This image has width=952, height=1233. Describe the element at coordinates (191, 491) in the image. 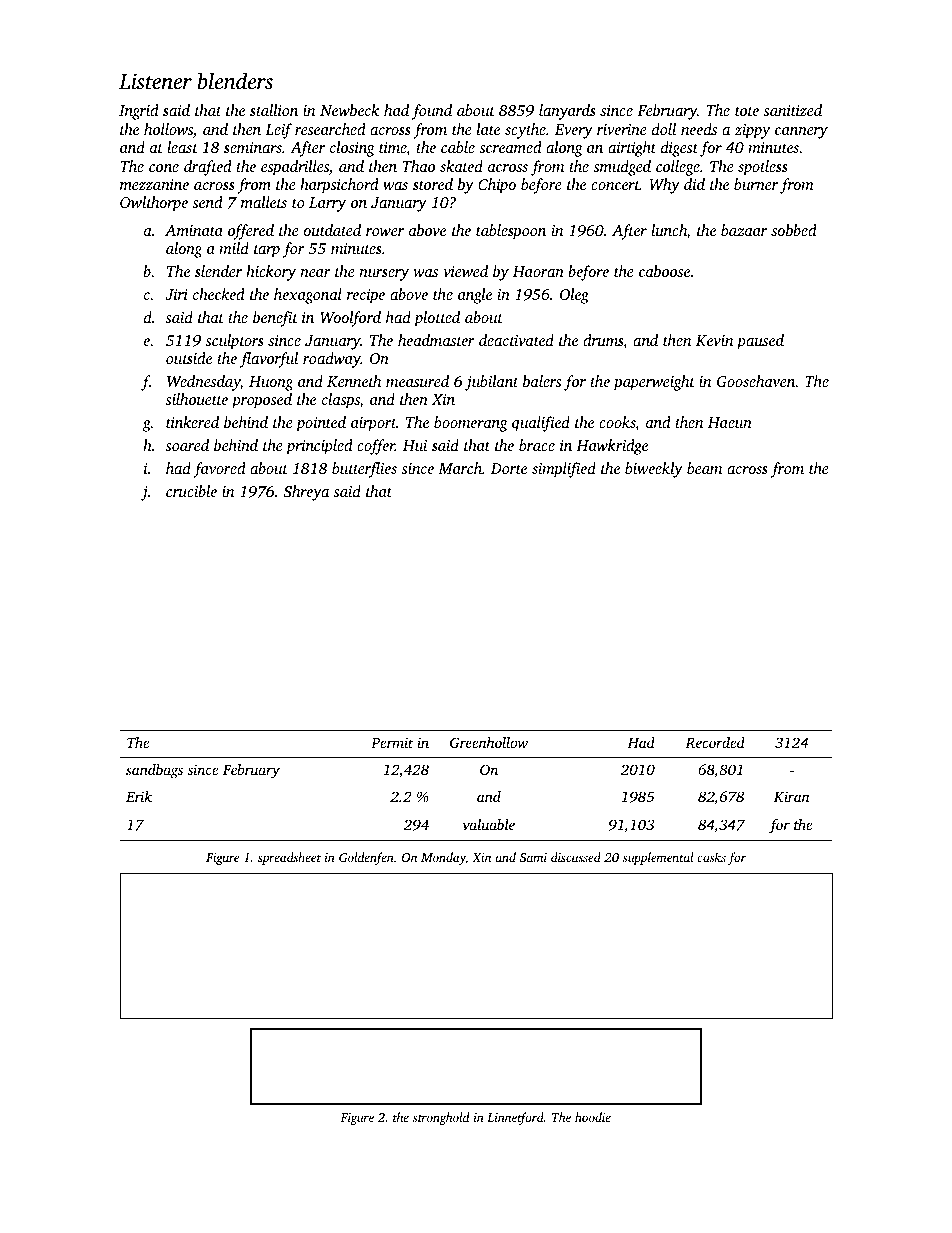

I see `crucible` at that location.
